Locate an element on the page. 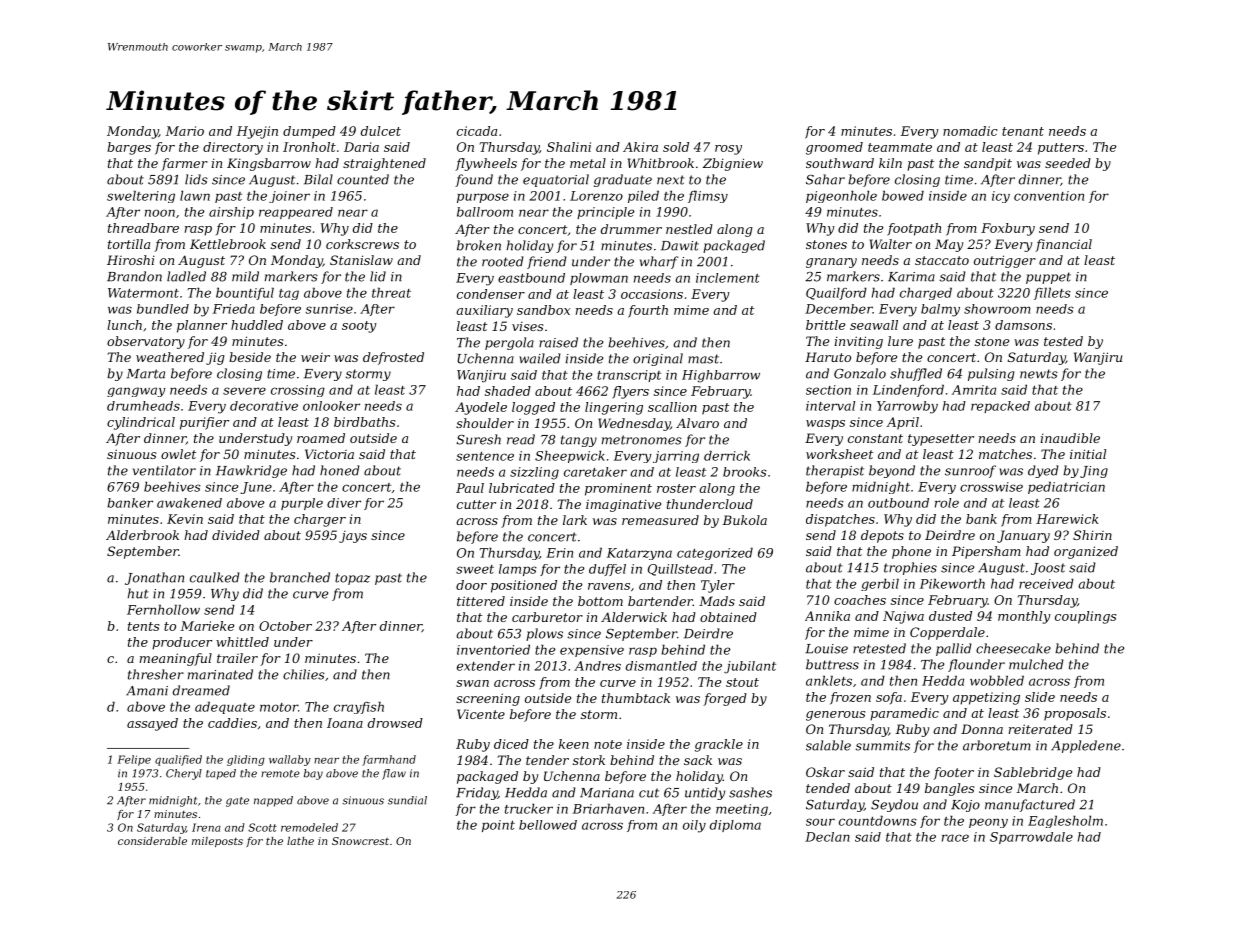 The height and width of the document is (952, 1233). tenant is located at coordinates (1023, 131).
